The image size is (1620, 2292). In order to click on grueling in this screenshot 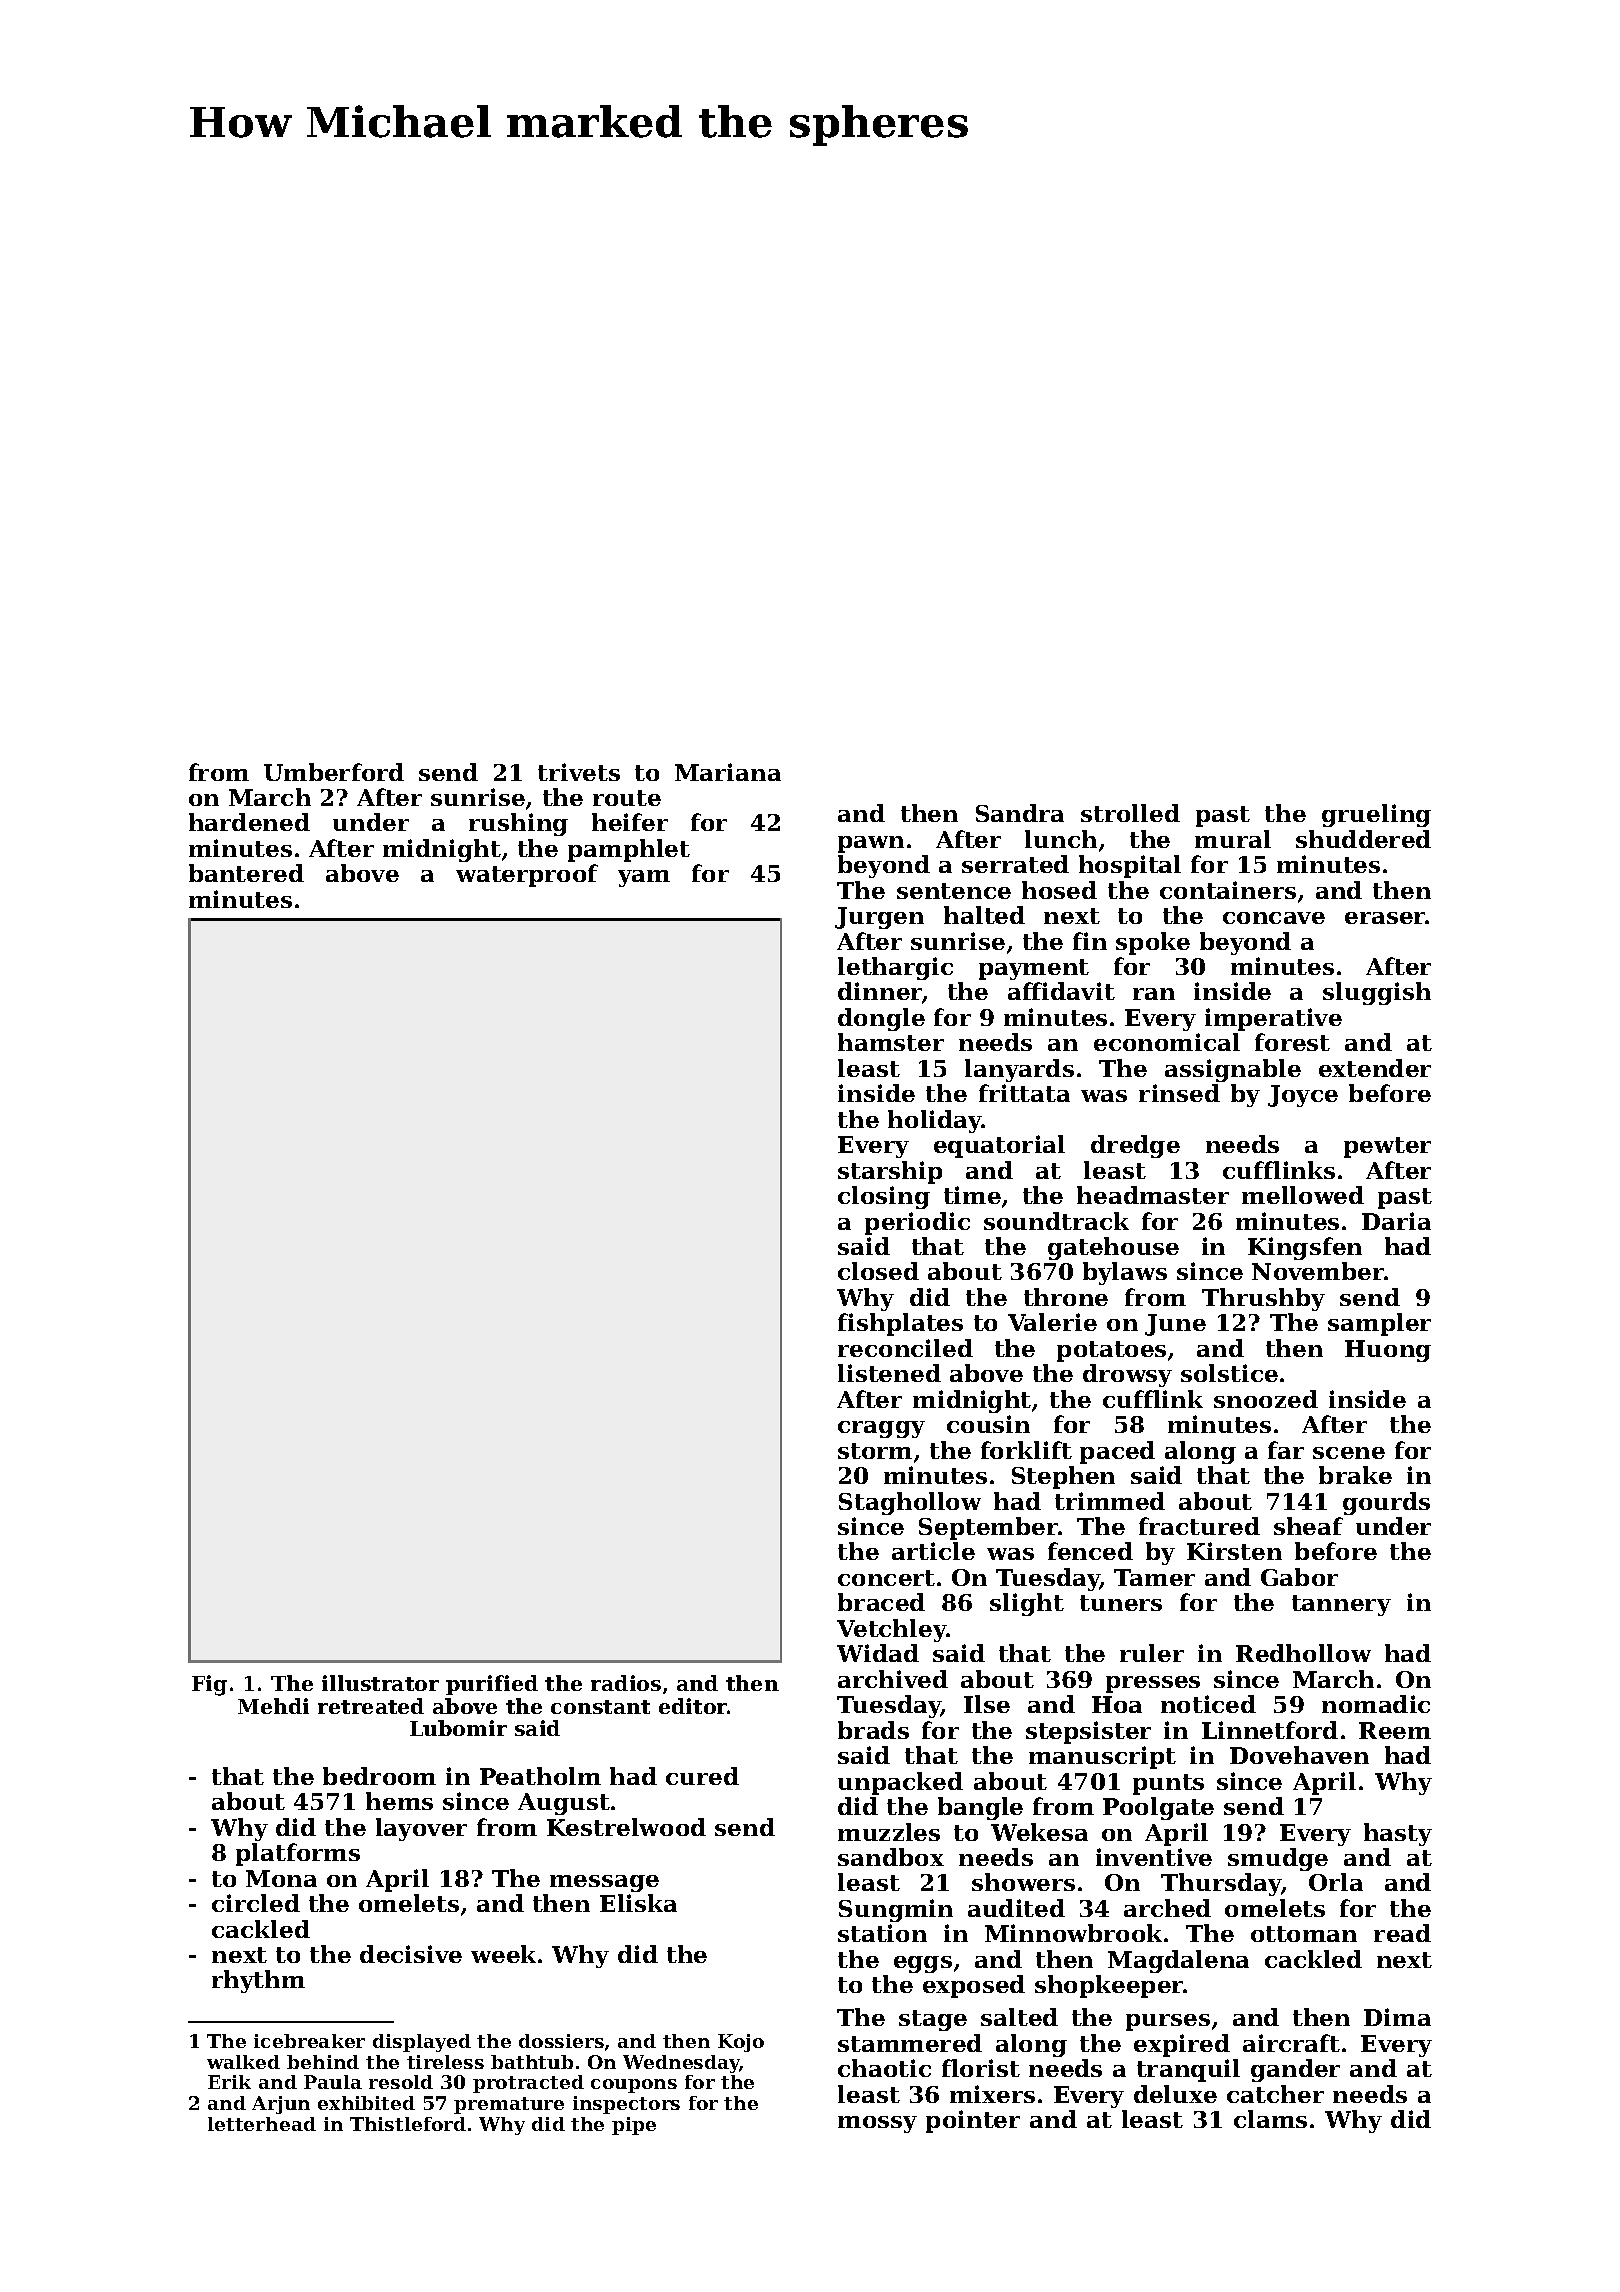, I will do `click(1376, 815)`.
